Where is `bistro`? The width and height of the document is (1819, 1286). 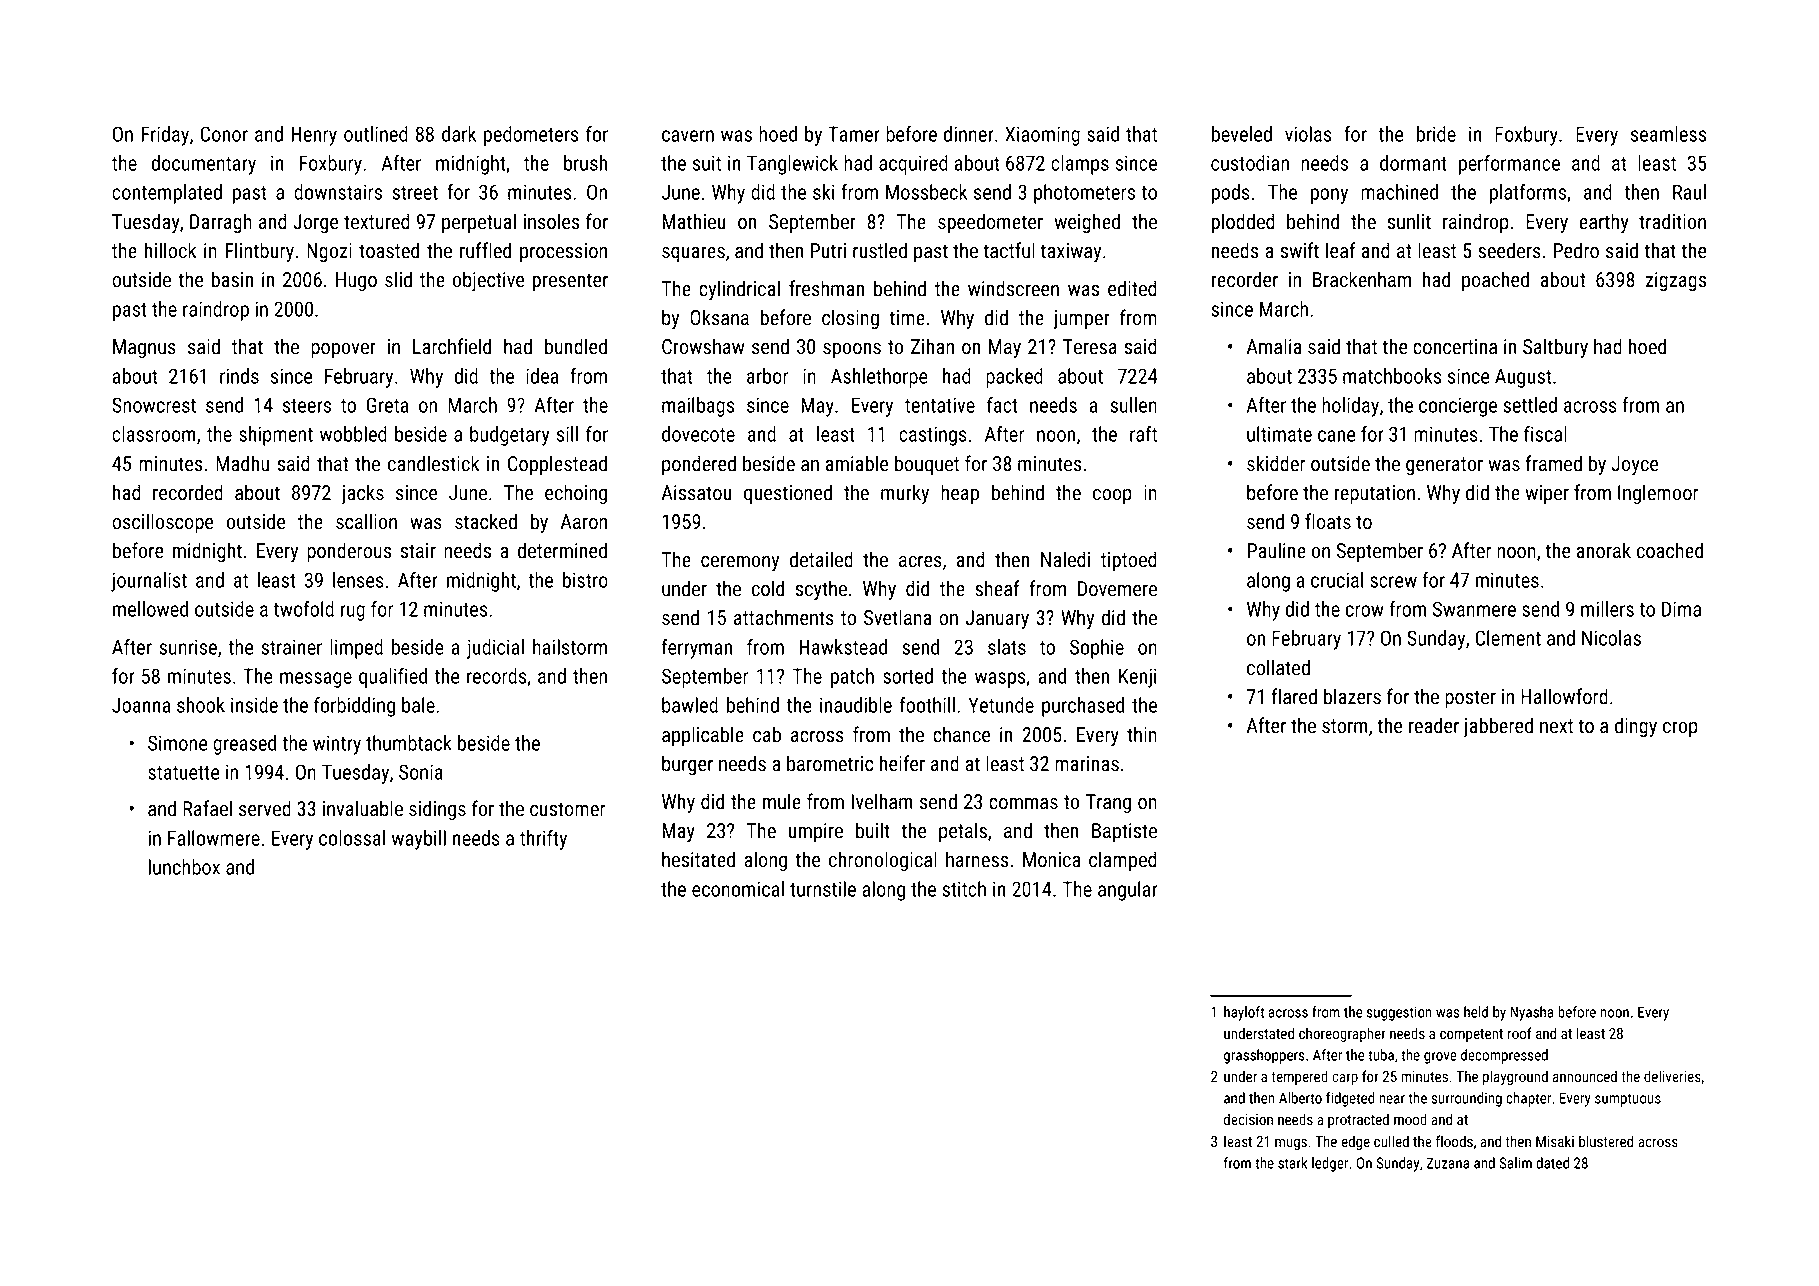
bistro is located at coordinates (585, 580).
